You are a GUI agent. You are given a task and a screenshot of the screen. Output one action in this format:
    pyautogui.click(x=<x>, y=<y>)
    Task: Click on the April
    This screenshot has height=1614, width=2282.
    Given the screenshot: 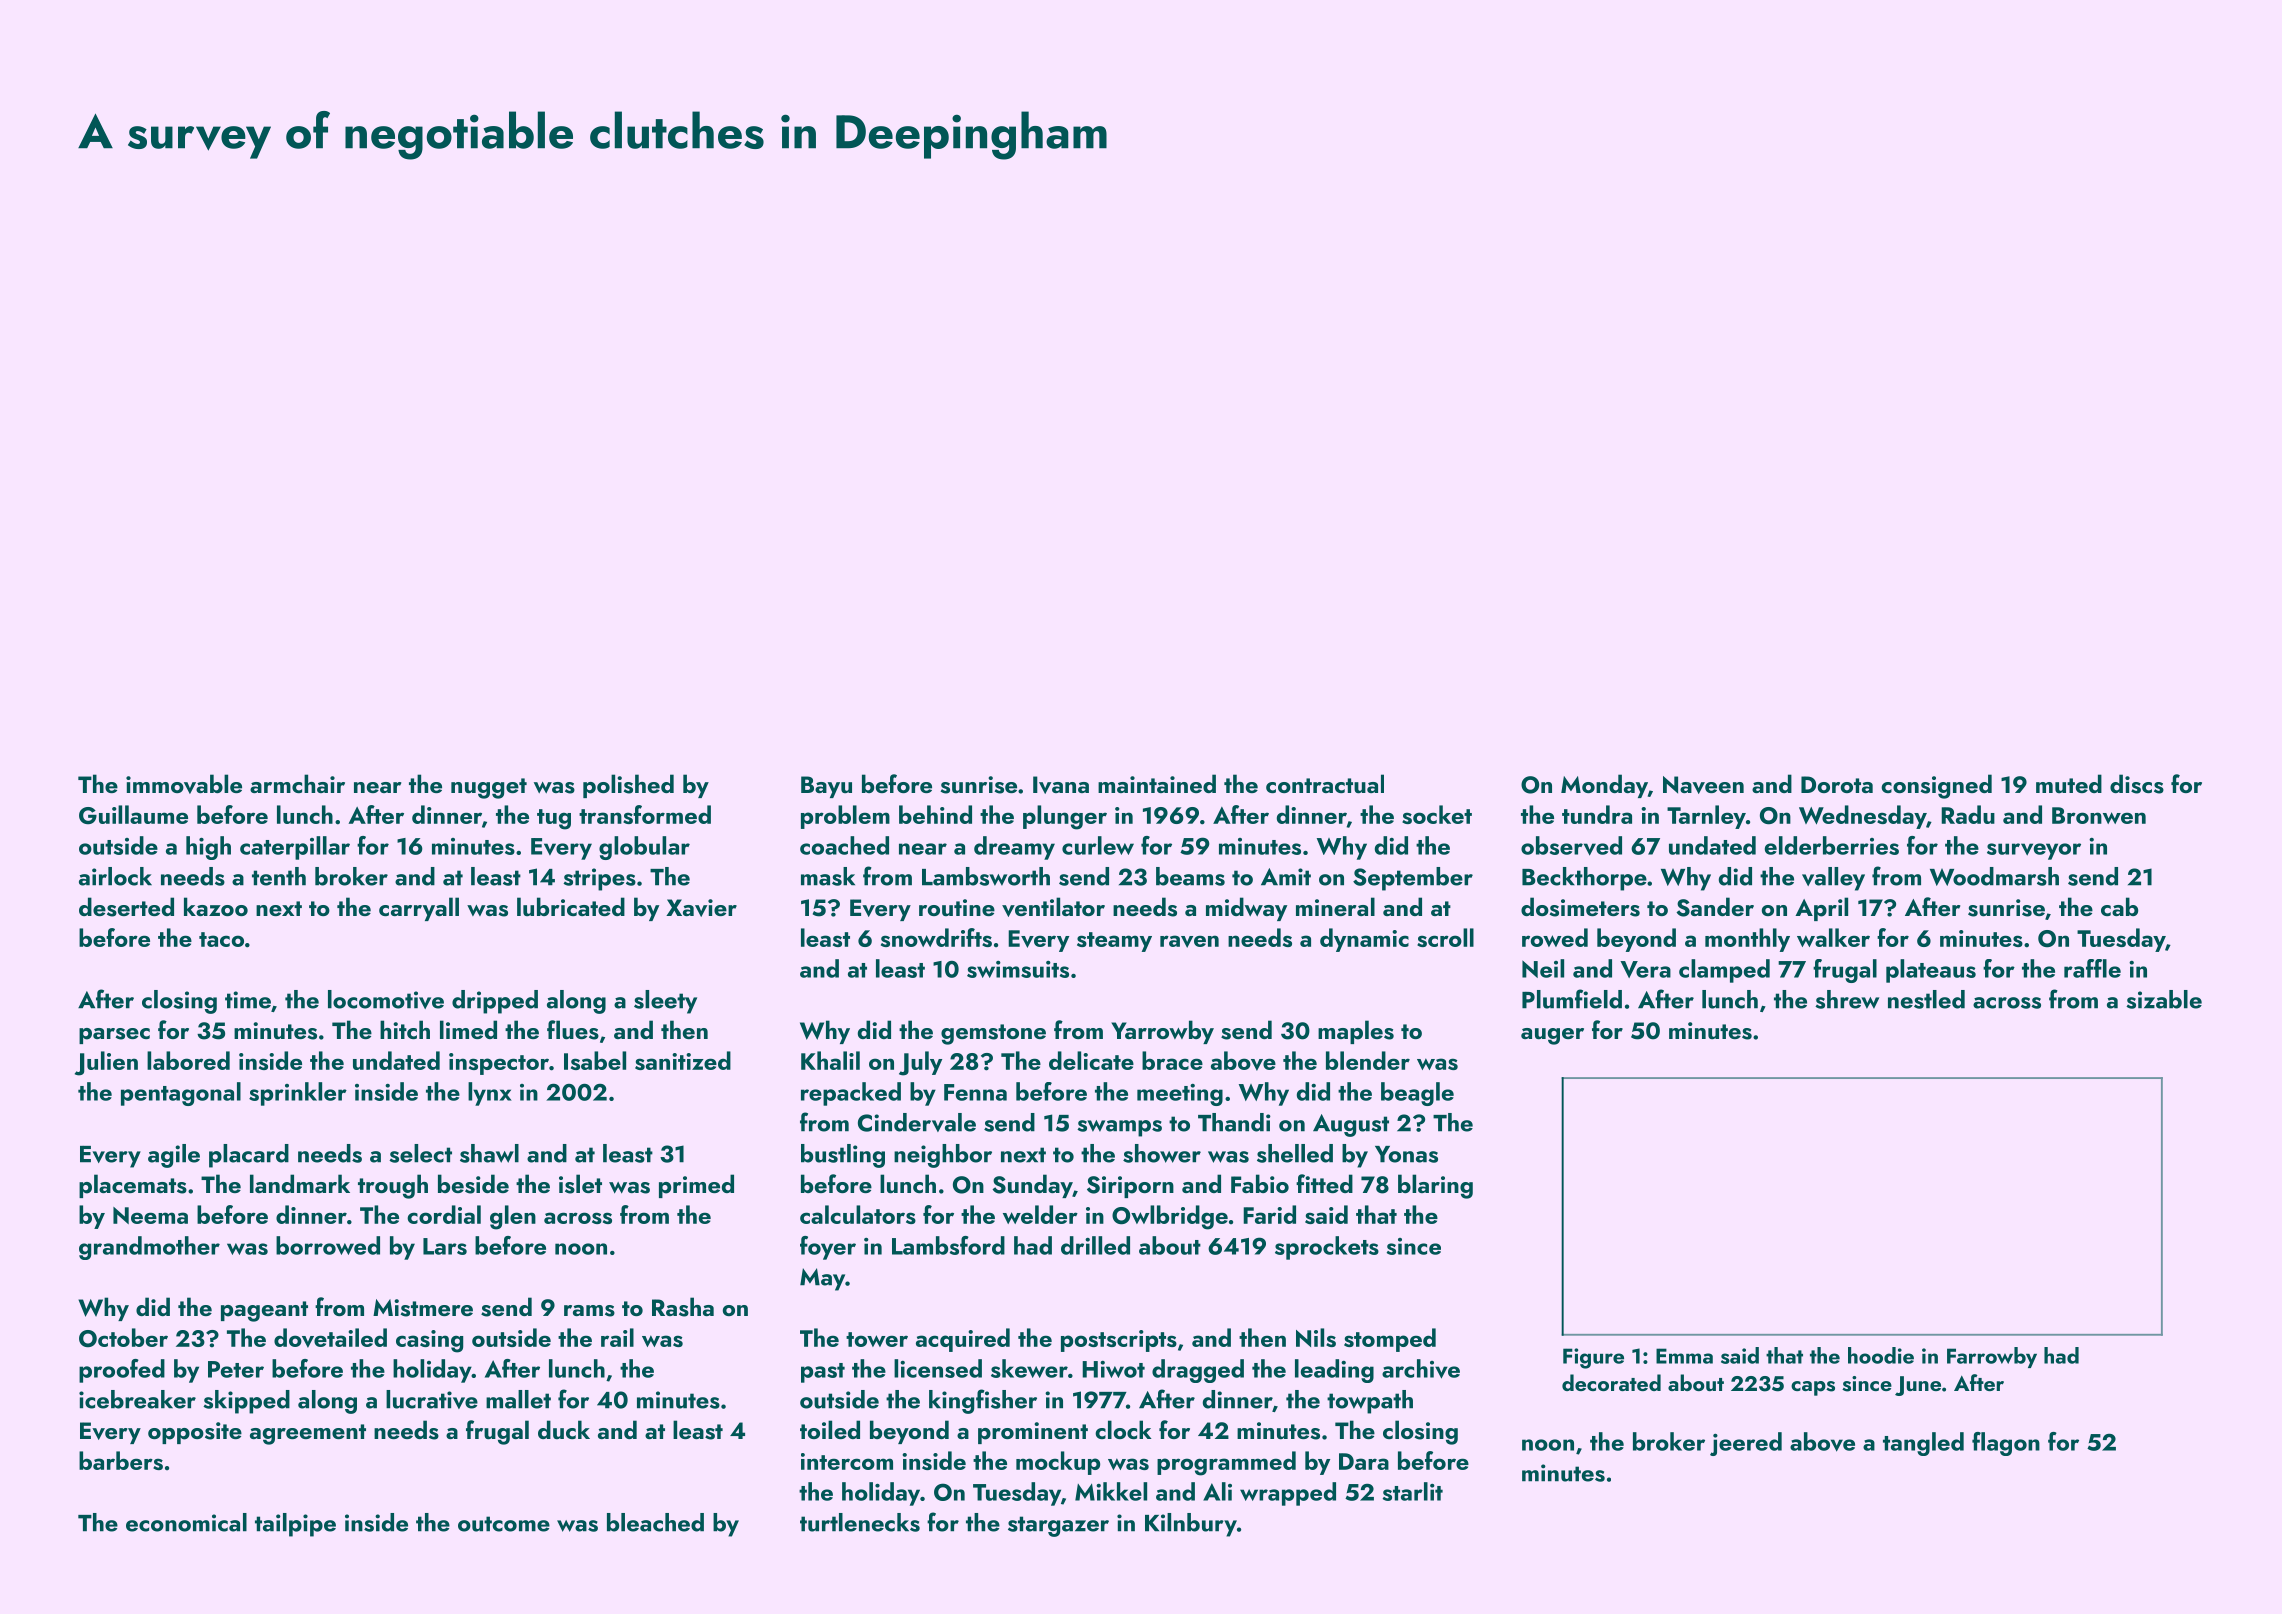 What is the action you would take?
    pyautogui.click(x=1821, y=909)
